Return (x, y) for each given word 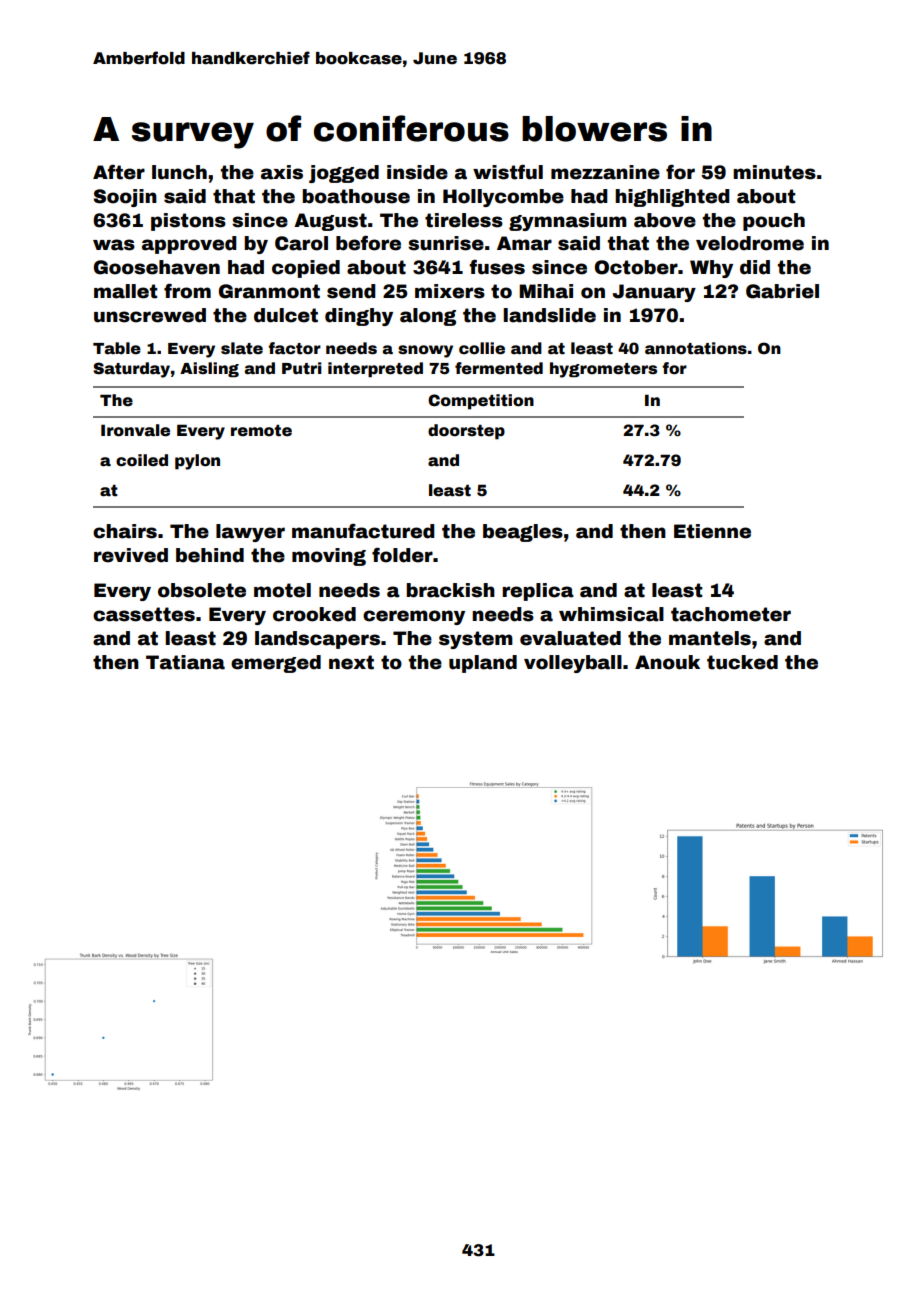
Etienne (712, 531)
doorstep (466, 432)
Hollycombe (503, 198)
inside (417, 172)
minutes (774, 172)
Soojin (125, 198)
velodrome (750, 243)
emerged (276, 664)
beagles (523, 533)
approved (189, 245)
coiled (142, 460)
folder (402, 555)
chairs (125, 531)
